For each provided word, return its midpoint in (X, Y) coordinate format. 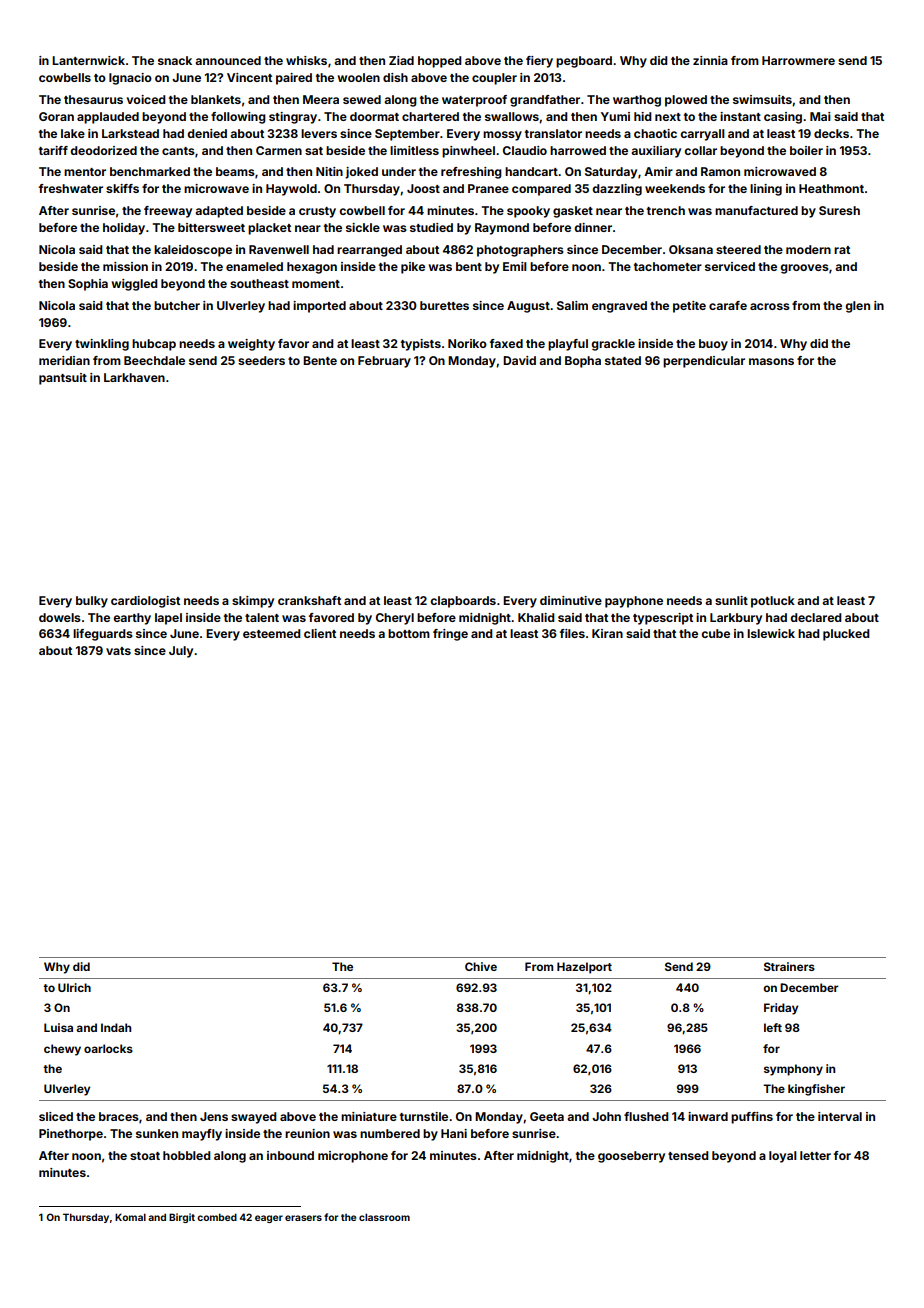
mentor (85, 172)
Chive (481, 966)
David (519, 360)
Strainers (789, 966)
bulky (92, 602)
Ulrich (74, 987)
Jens (214, 1116)
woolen (358, 77)
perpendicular (704, 362)
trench (666, 210)
